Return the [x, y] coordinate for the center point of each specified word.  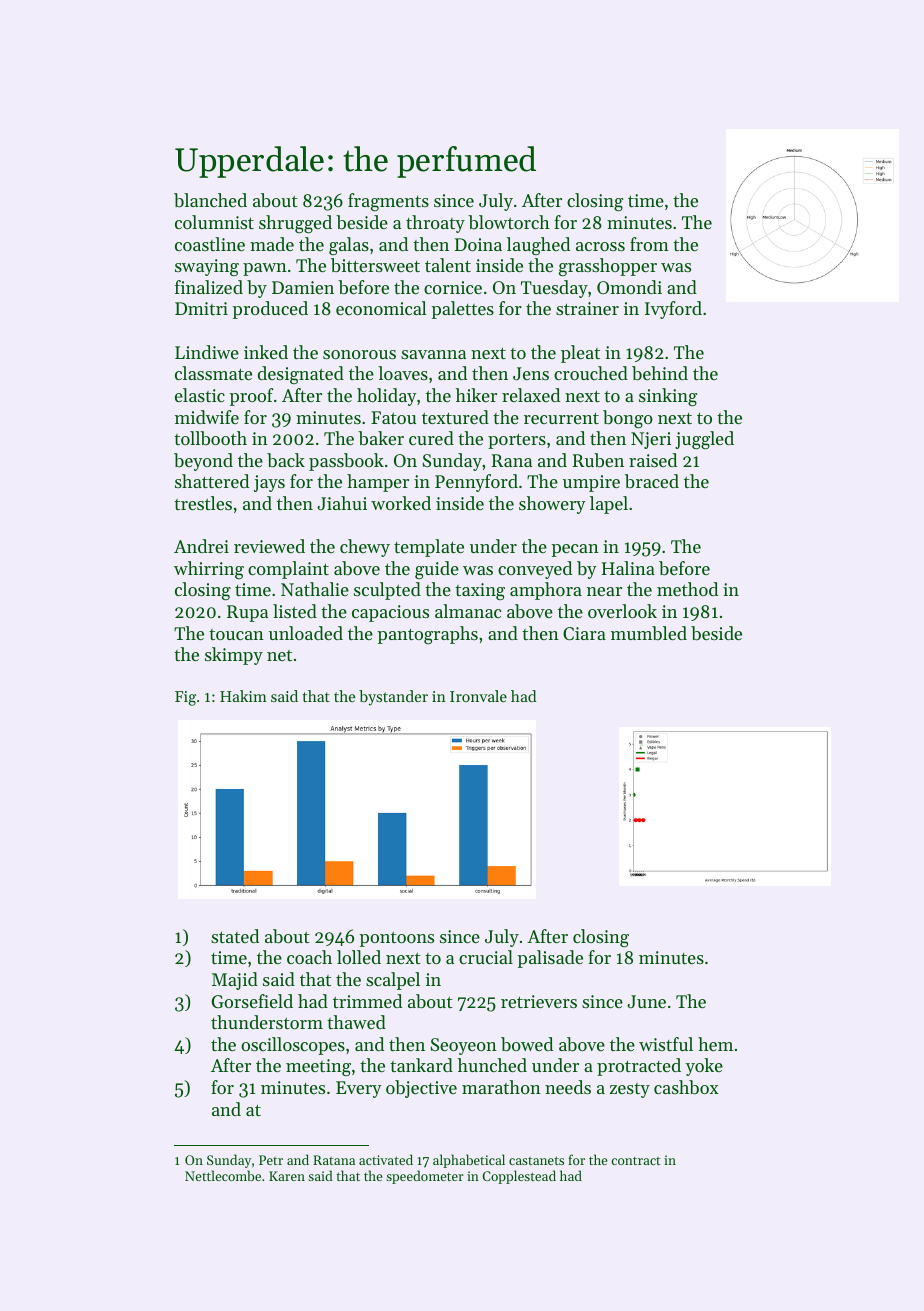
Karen [287, 1176]
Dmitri [201, 308]
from [649, 244]
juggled [704, 440]
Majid [235, 981]
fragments [388, 202]
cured [431, 438]
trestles [203, 503]
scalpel [393, 981]
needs [568, 1087]
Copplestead [519, 1177]
